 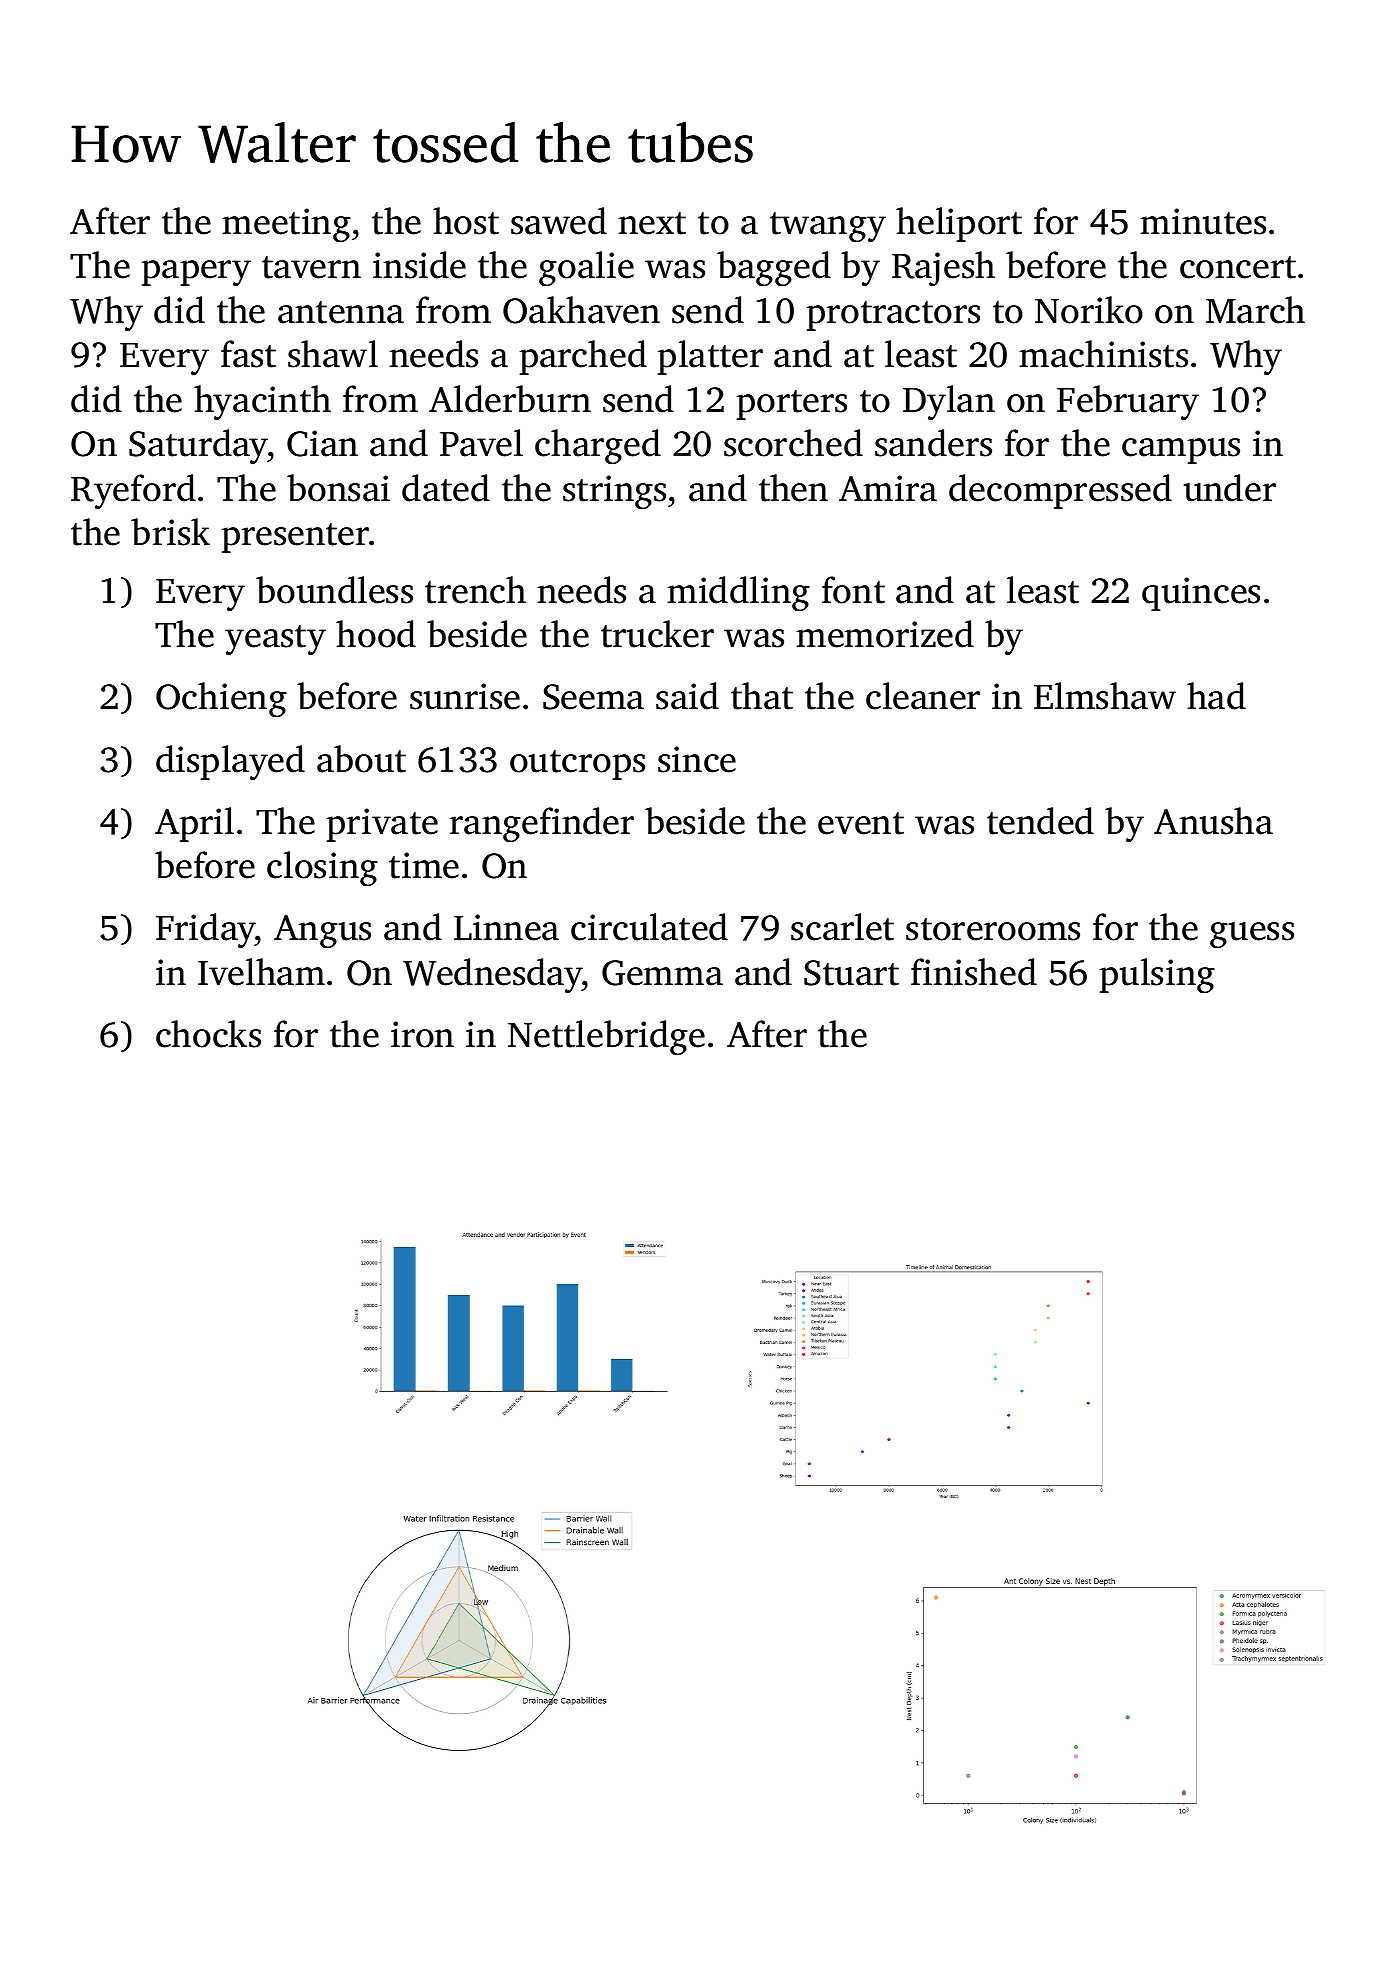 I want to click on about, so click(x=361, y=759).
